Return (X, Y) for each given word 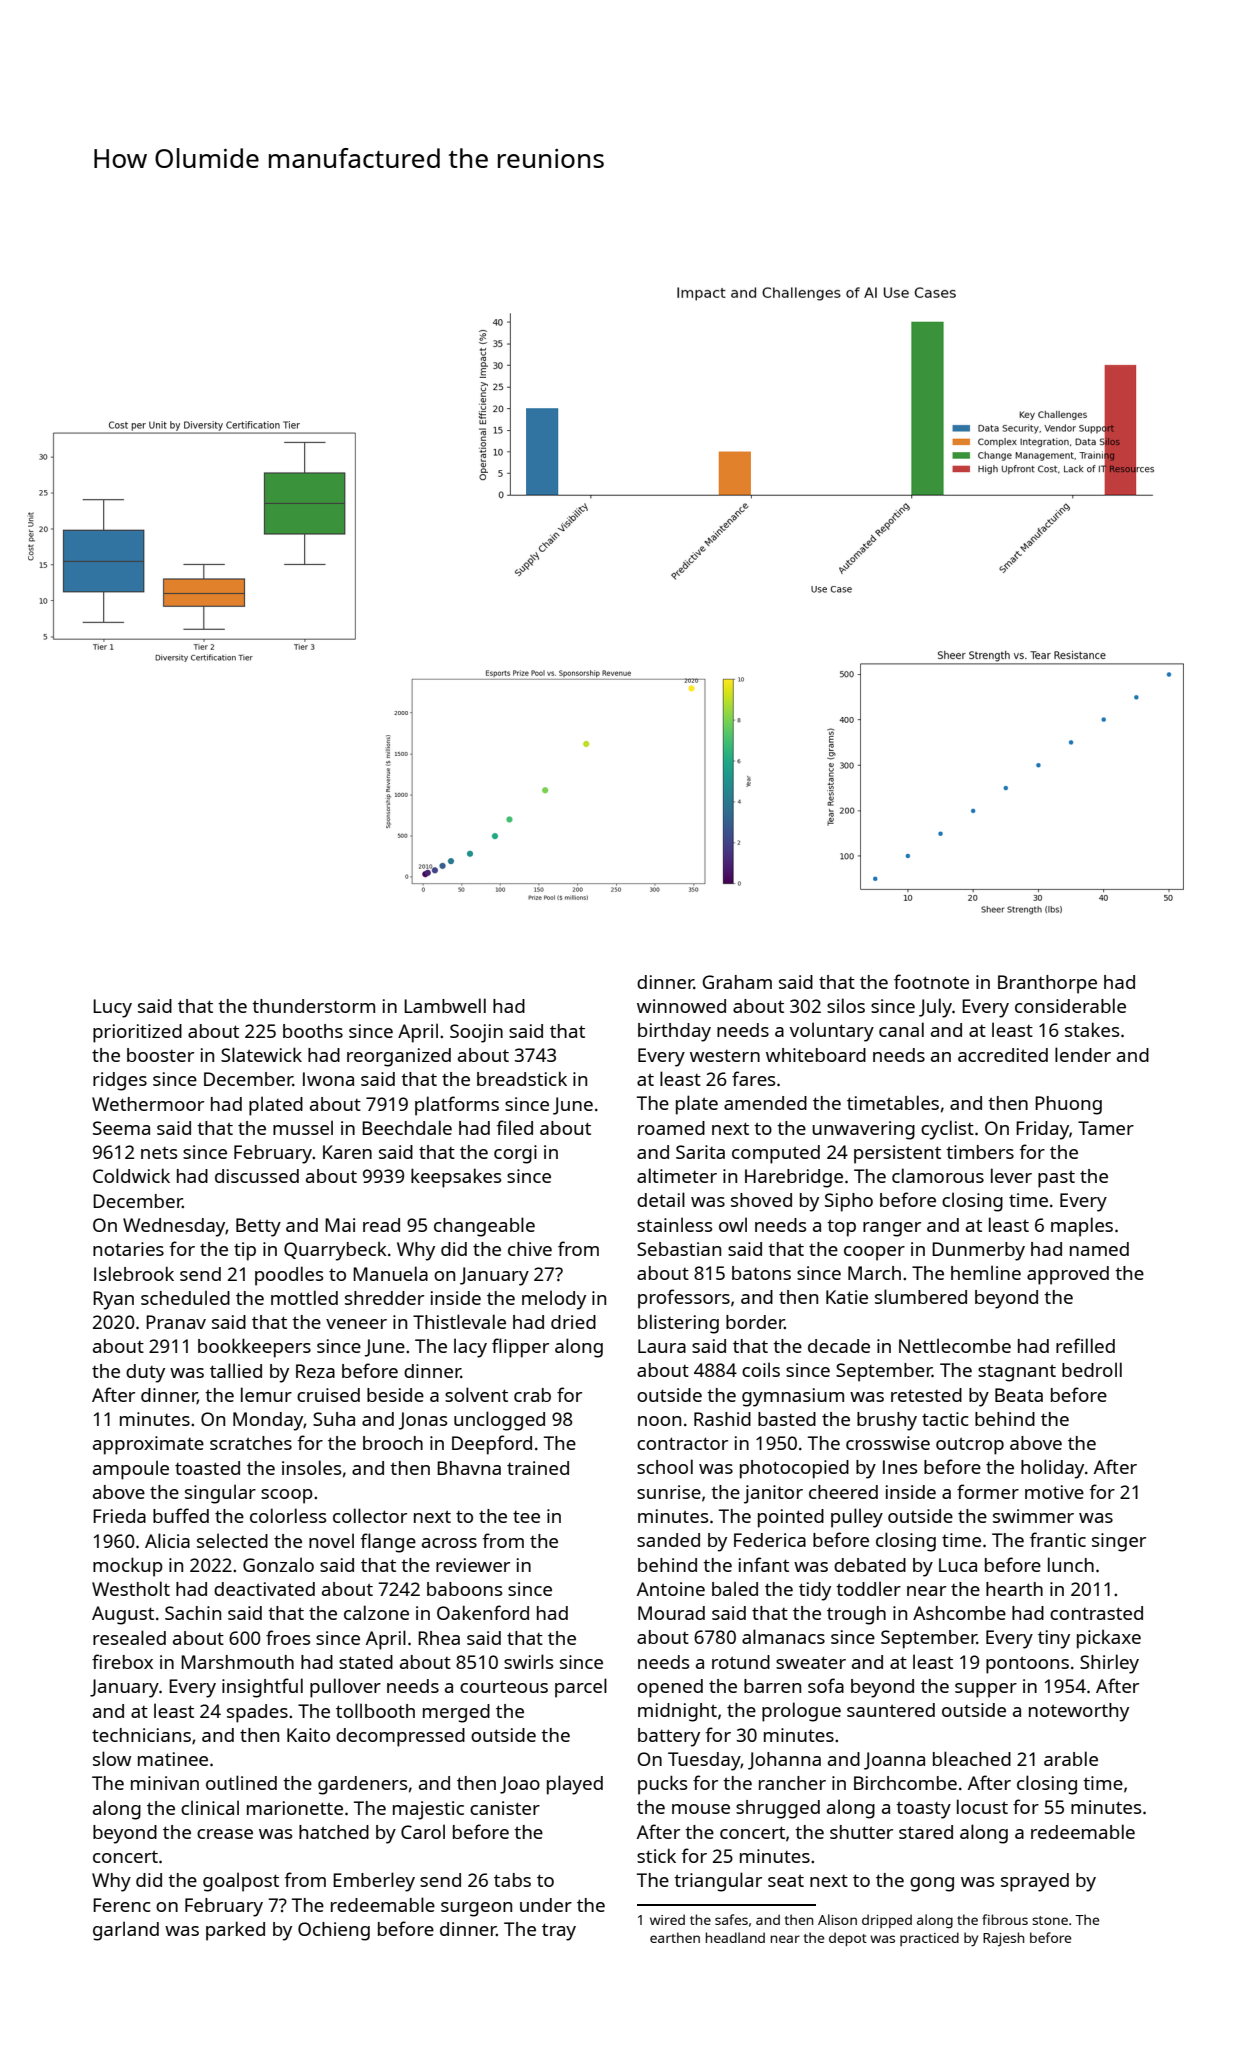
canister (505, 1808)
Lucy (112, 1008)
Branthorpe (1047, 984)
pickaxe (1109, 1639)
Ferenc (122, 1905)
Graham (737, 982)
